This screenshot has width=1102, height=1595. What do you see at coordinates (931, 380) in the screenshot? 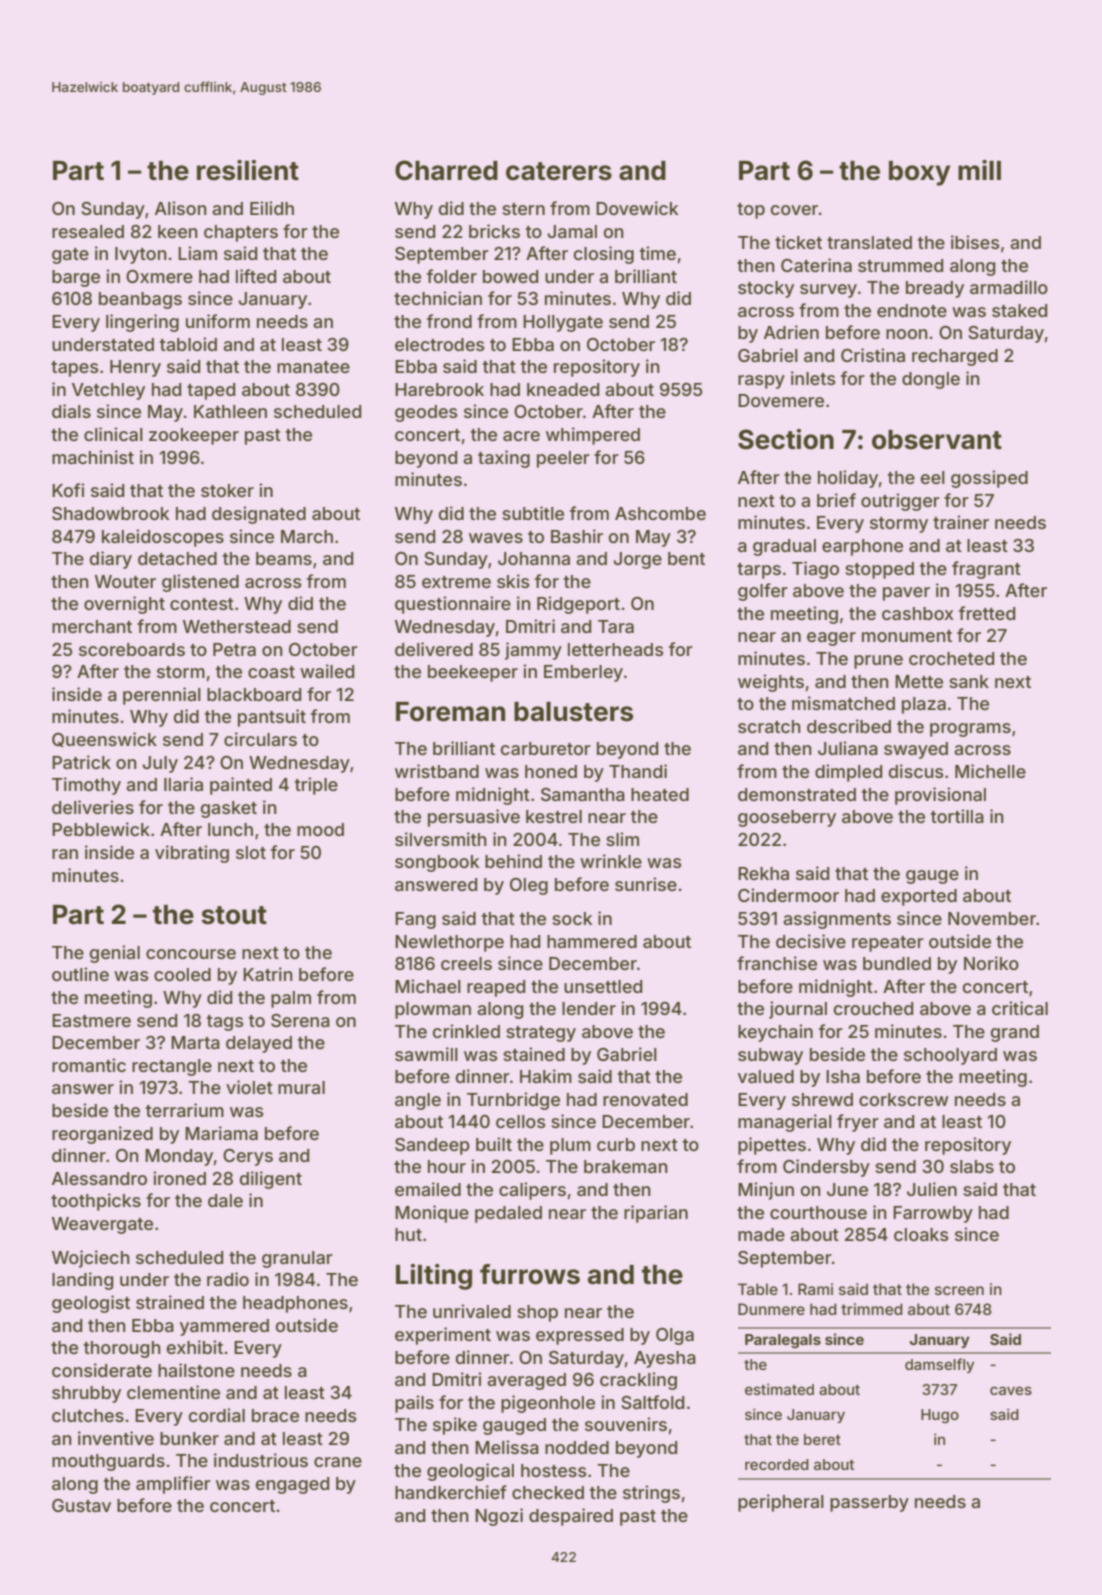
I see `dongle` at bounding box center [931, 380].
